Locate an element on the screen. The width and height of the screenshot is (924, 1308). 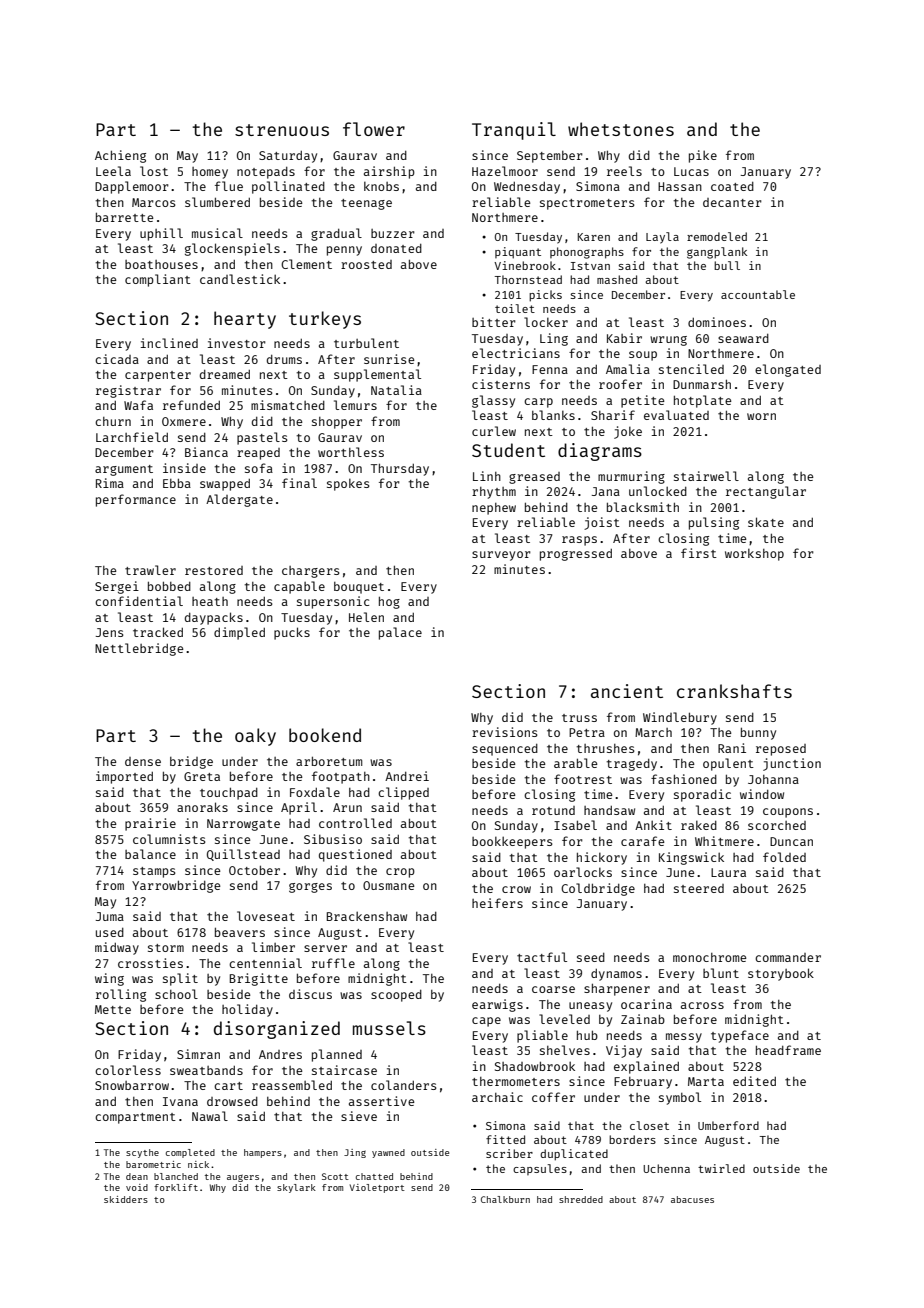
glassy is located at coordinates (493, 401).
